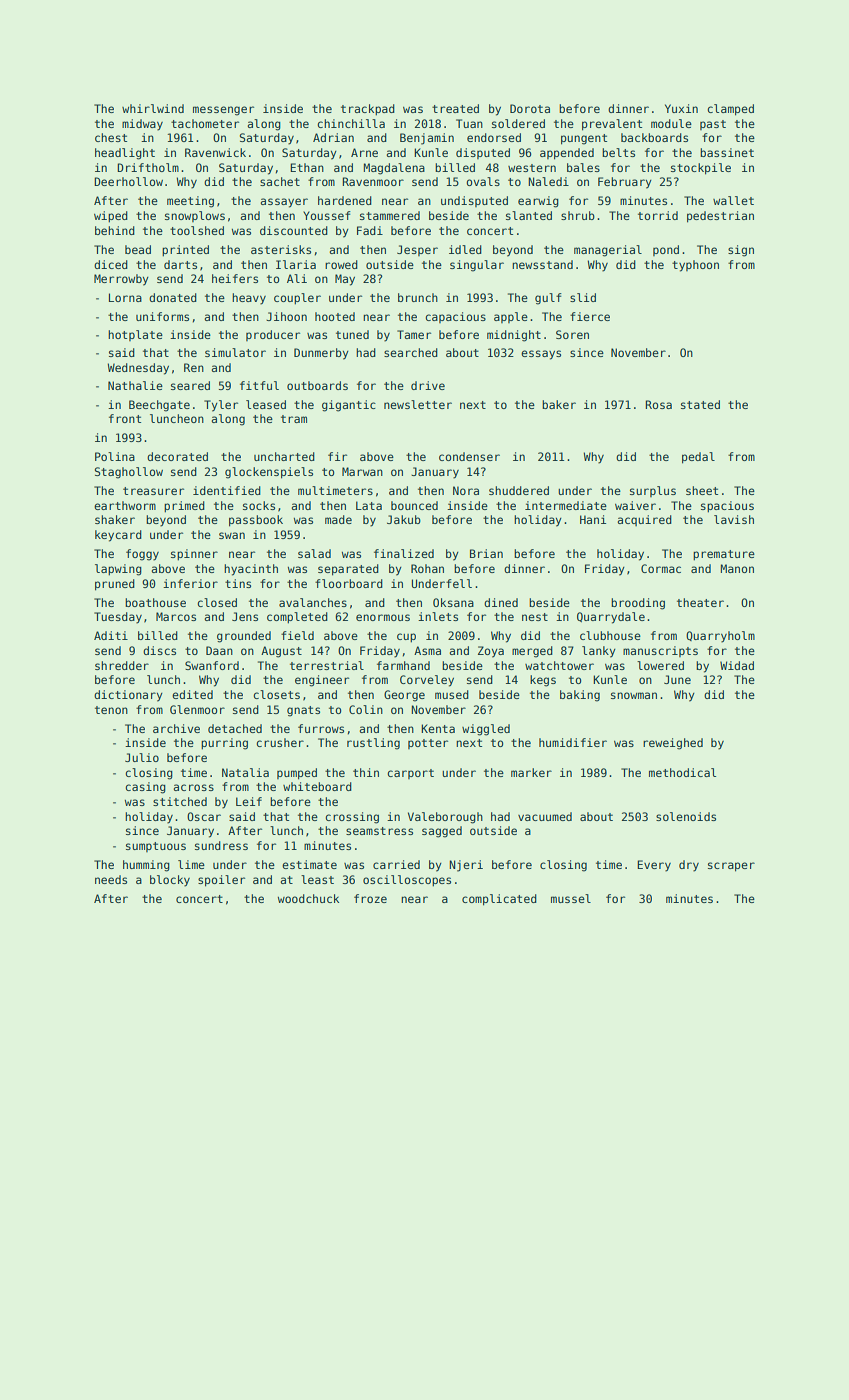 Image resolution: width=849 pixels, height=1400 pixels. Describe the element at coordinates (224, 744) in the image. I see `purring` at that location.
